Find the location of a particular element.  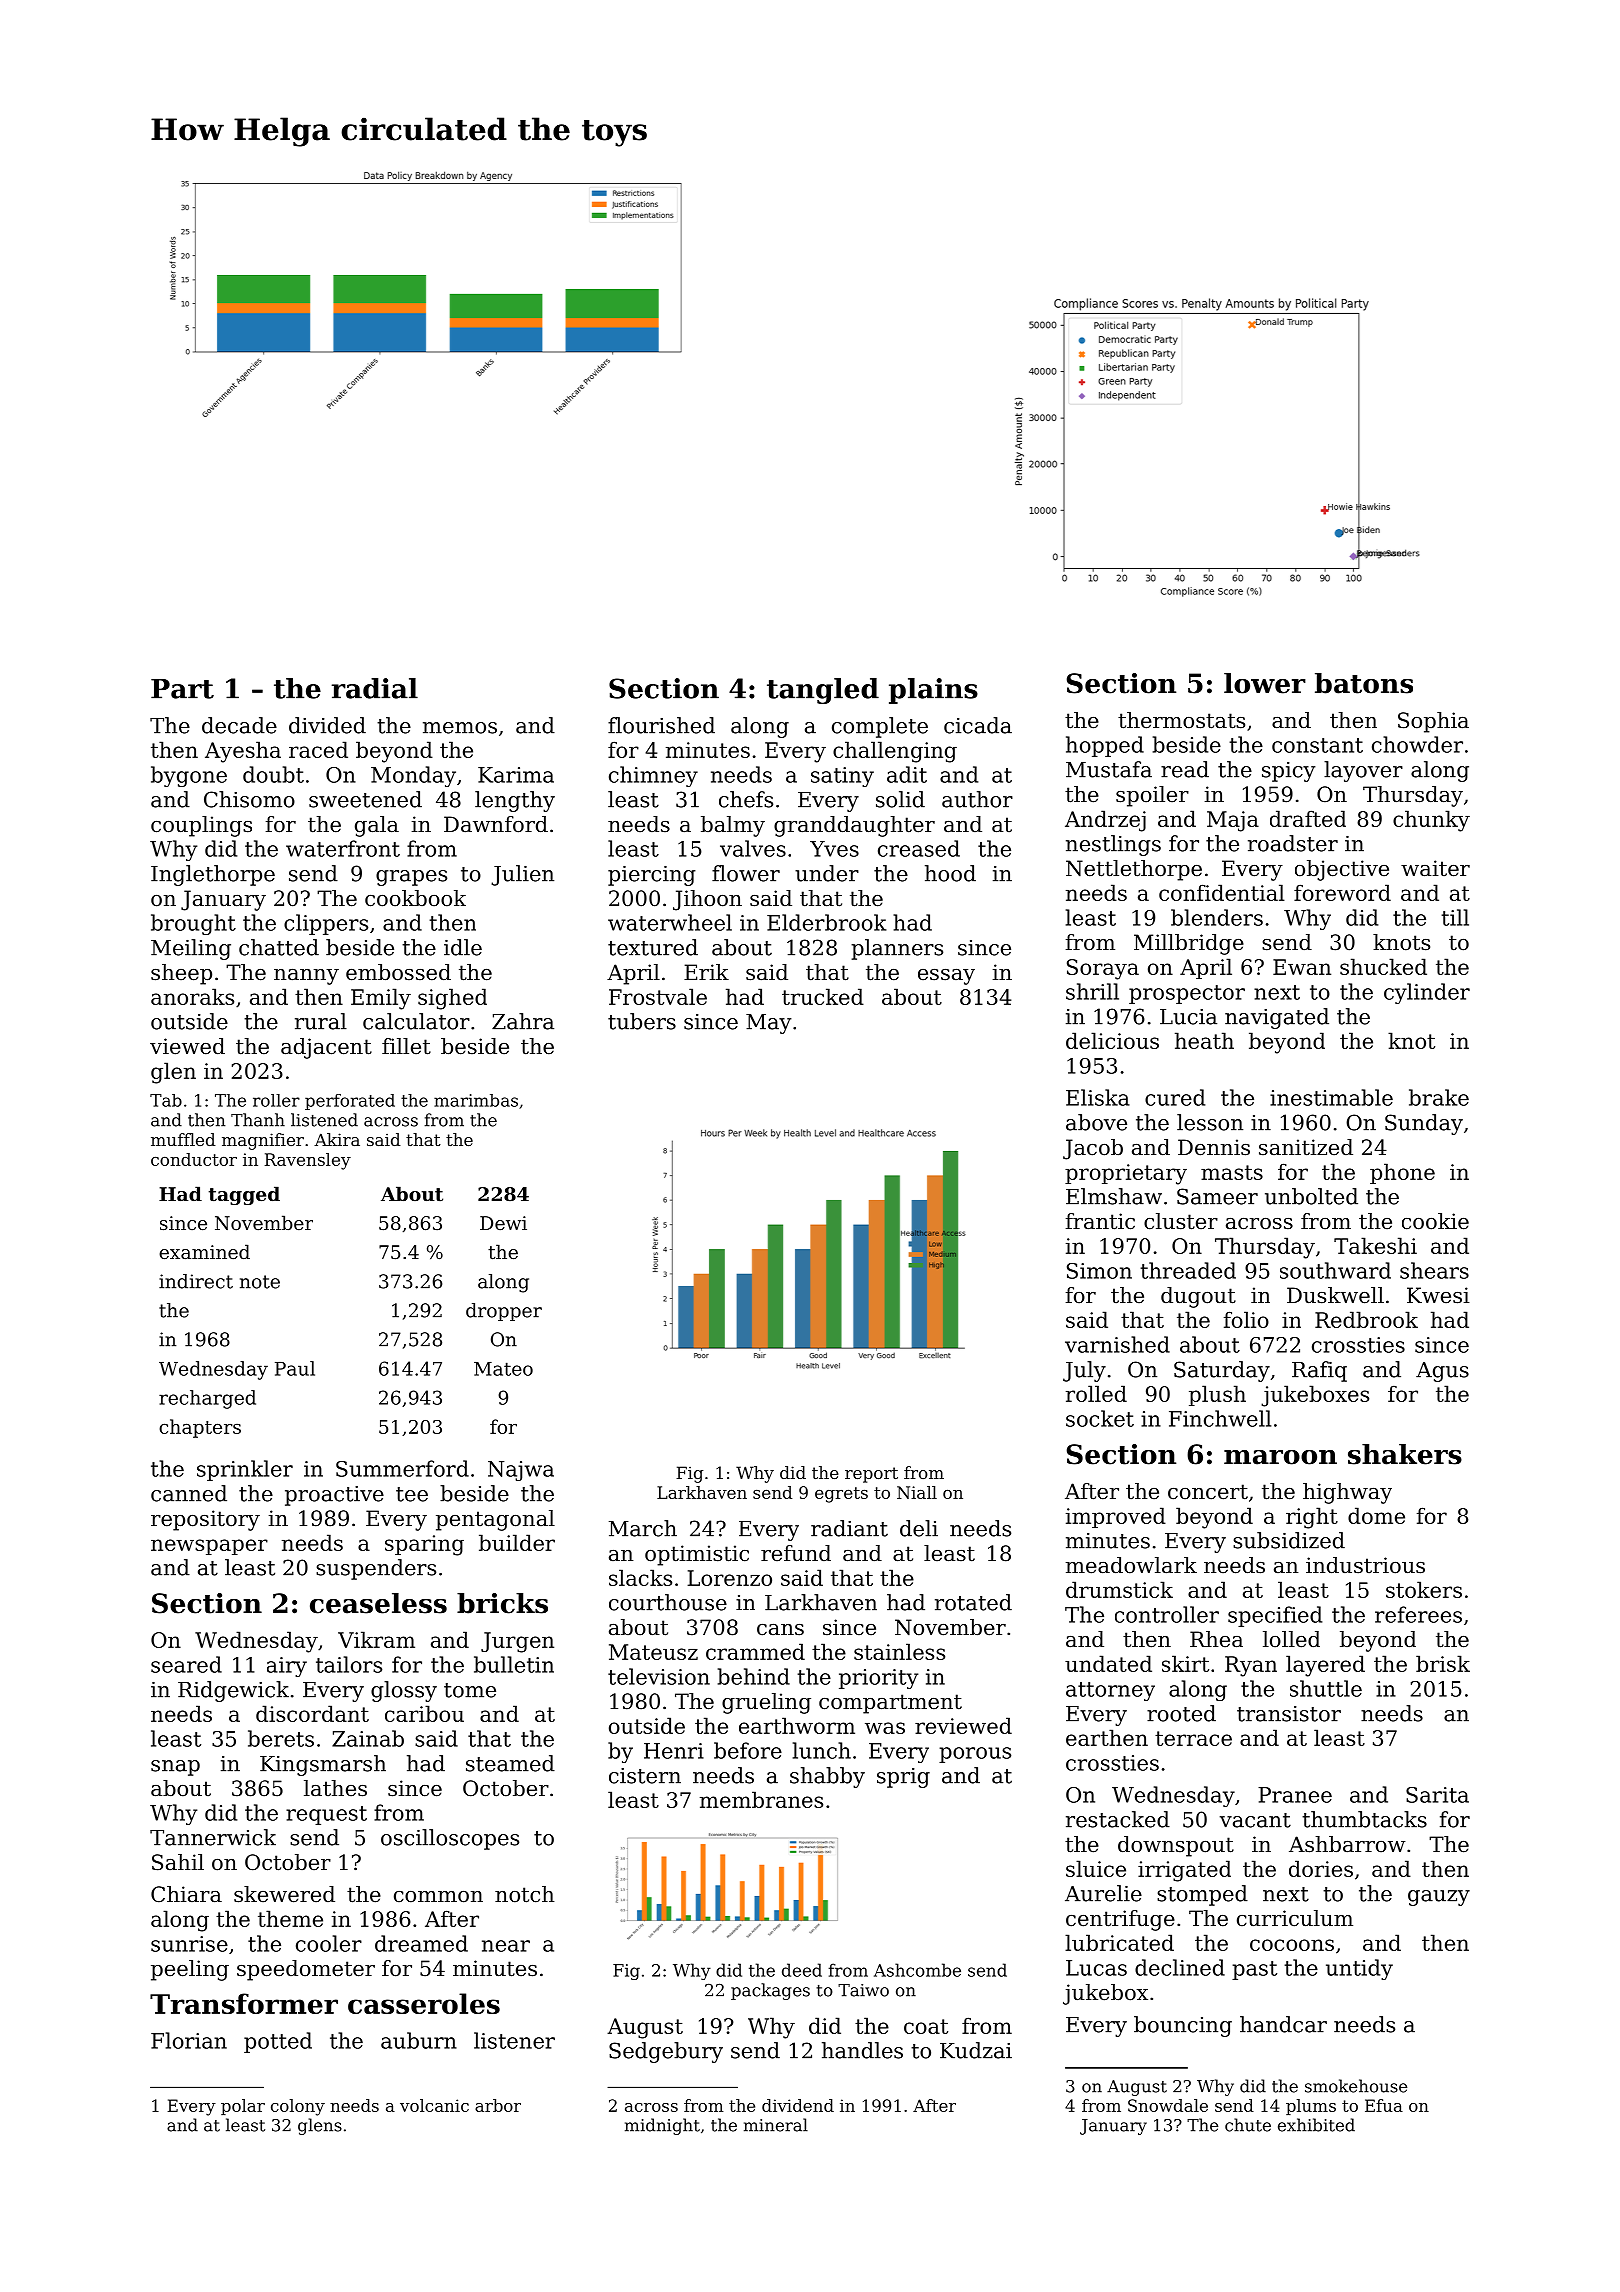

sprig is located at coordinates (903, 1778).
